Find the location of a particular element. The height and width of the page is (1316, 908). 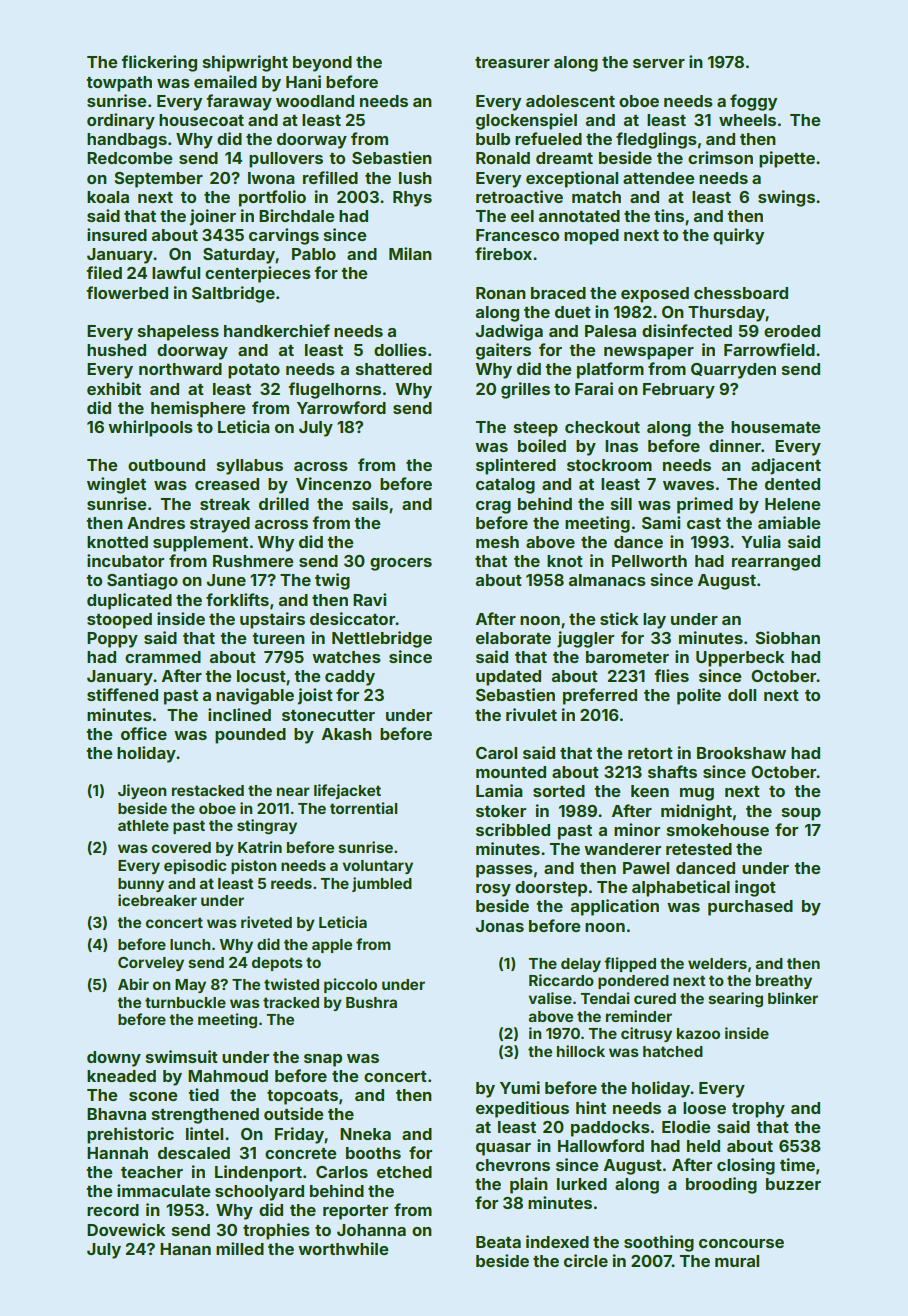

Francesco is located at coordinates (517, 235).
